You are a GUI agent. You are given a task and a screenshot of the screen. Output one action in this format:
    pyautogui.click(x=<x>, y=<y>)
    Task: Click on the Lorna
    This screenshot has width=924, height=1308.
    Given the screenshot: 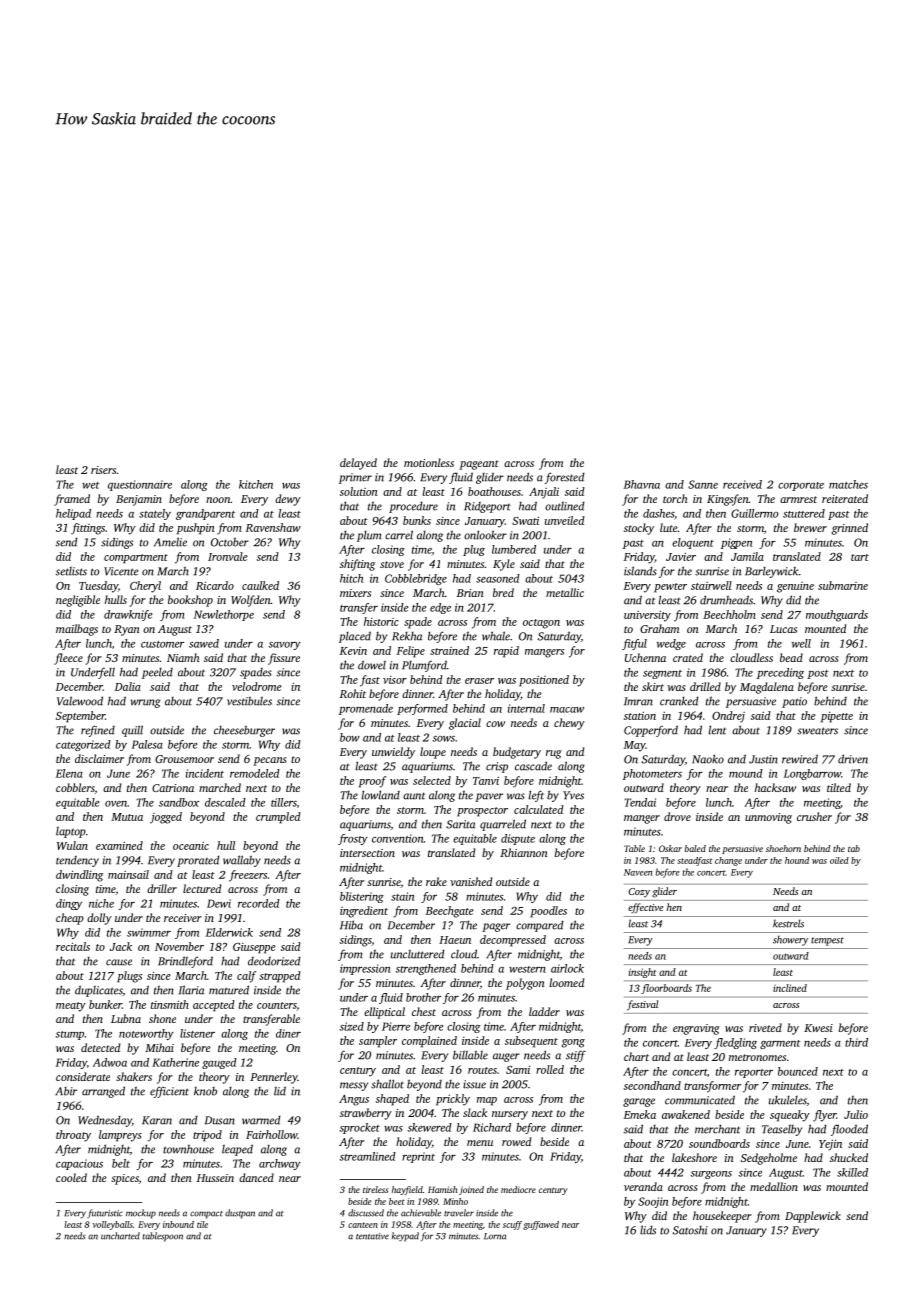 What is the action you would take?
    pyautogui.click(x=495, y=1236)
